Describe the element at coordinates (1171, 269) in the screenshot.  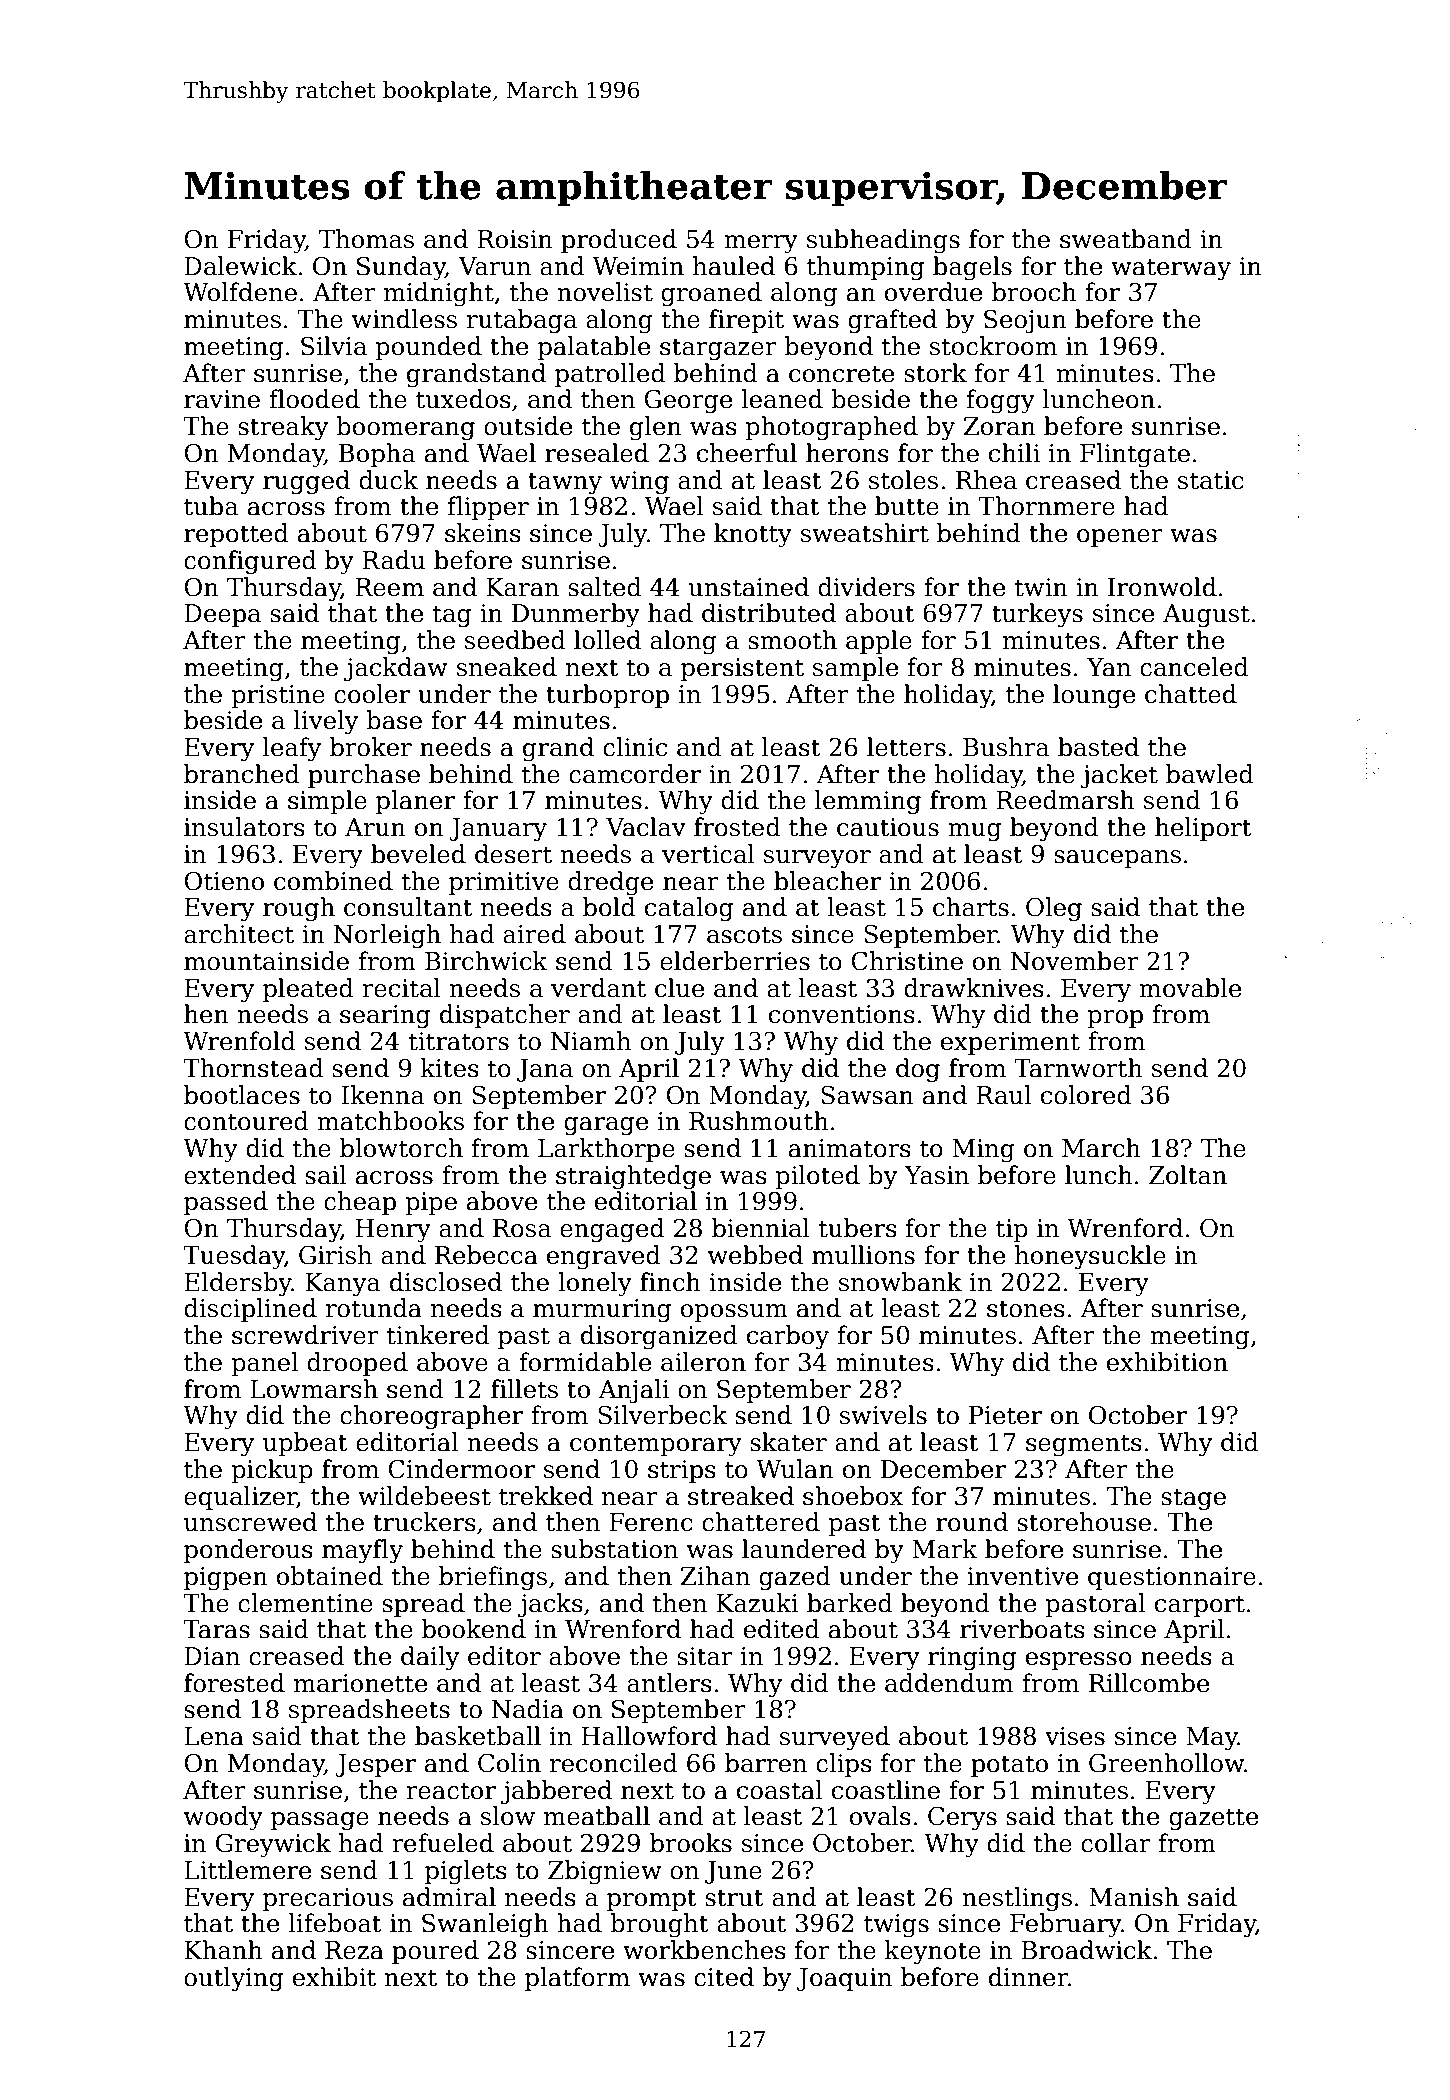
I see `waterway` at that location.
